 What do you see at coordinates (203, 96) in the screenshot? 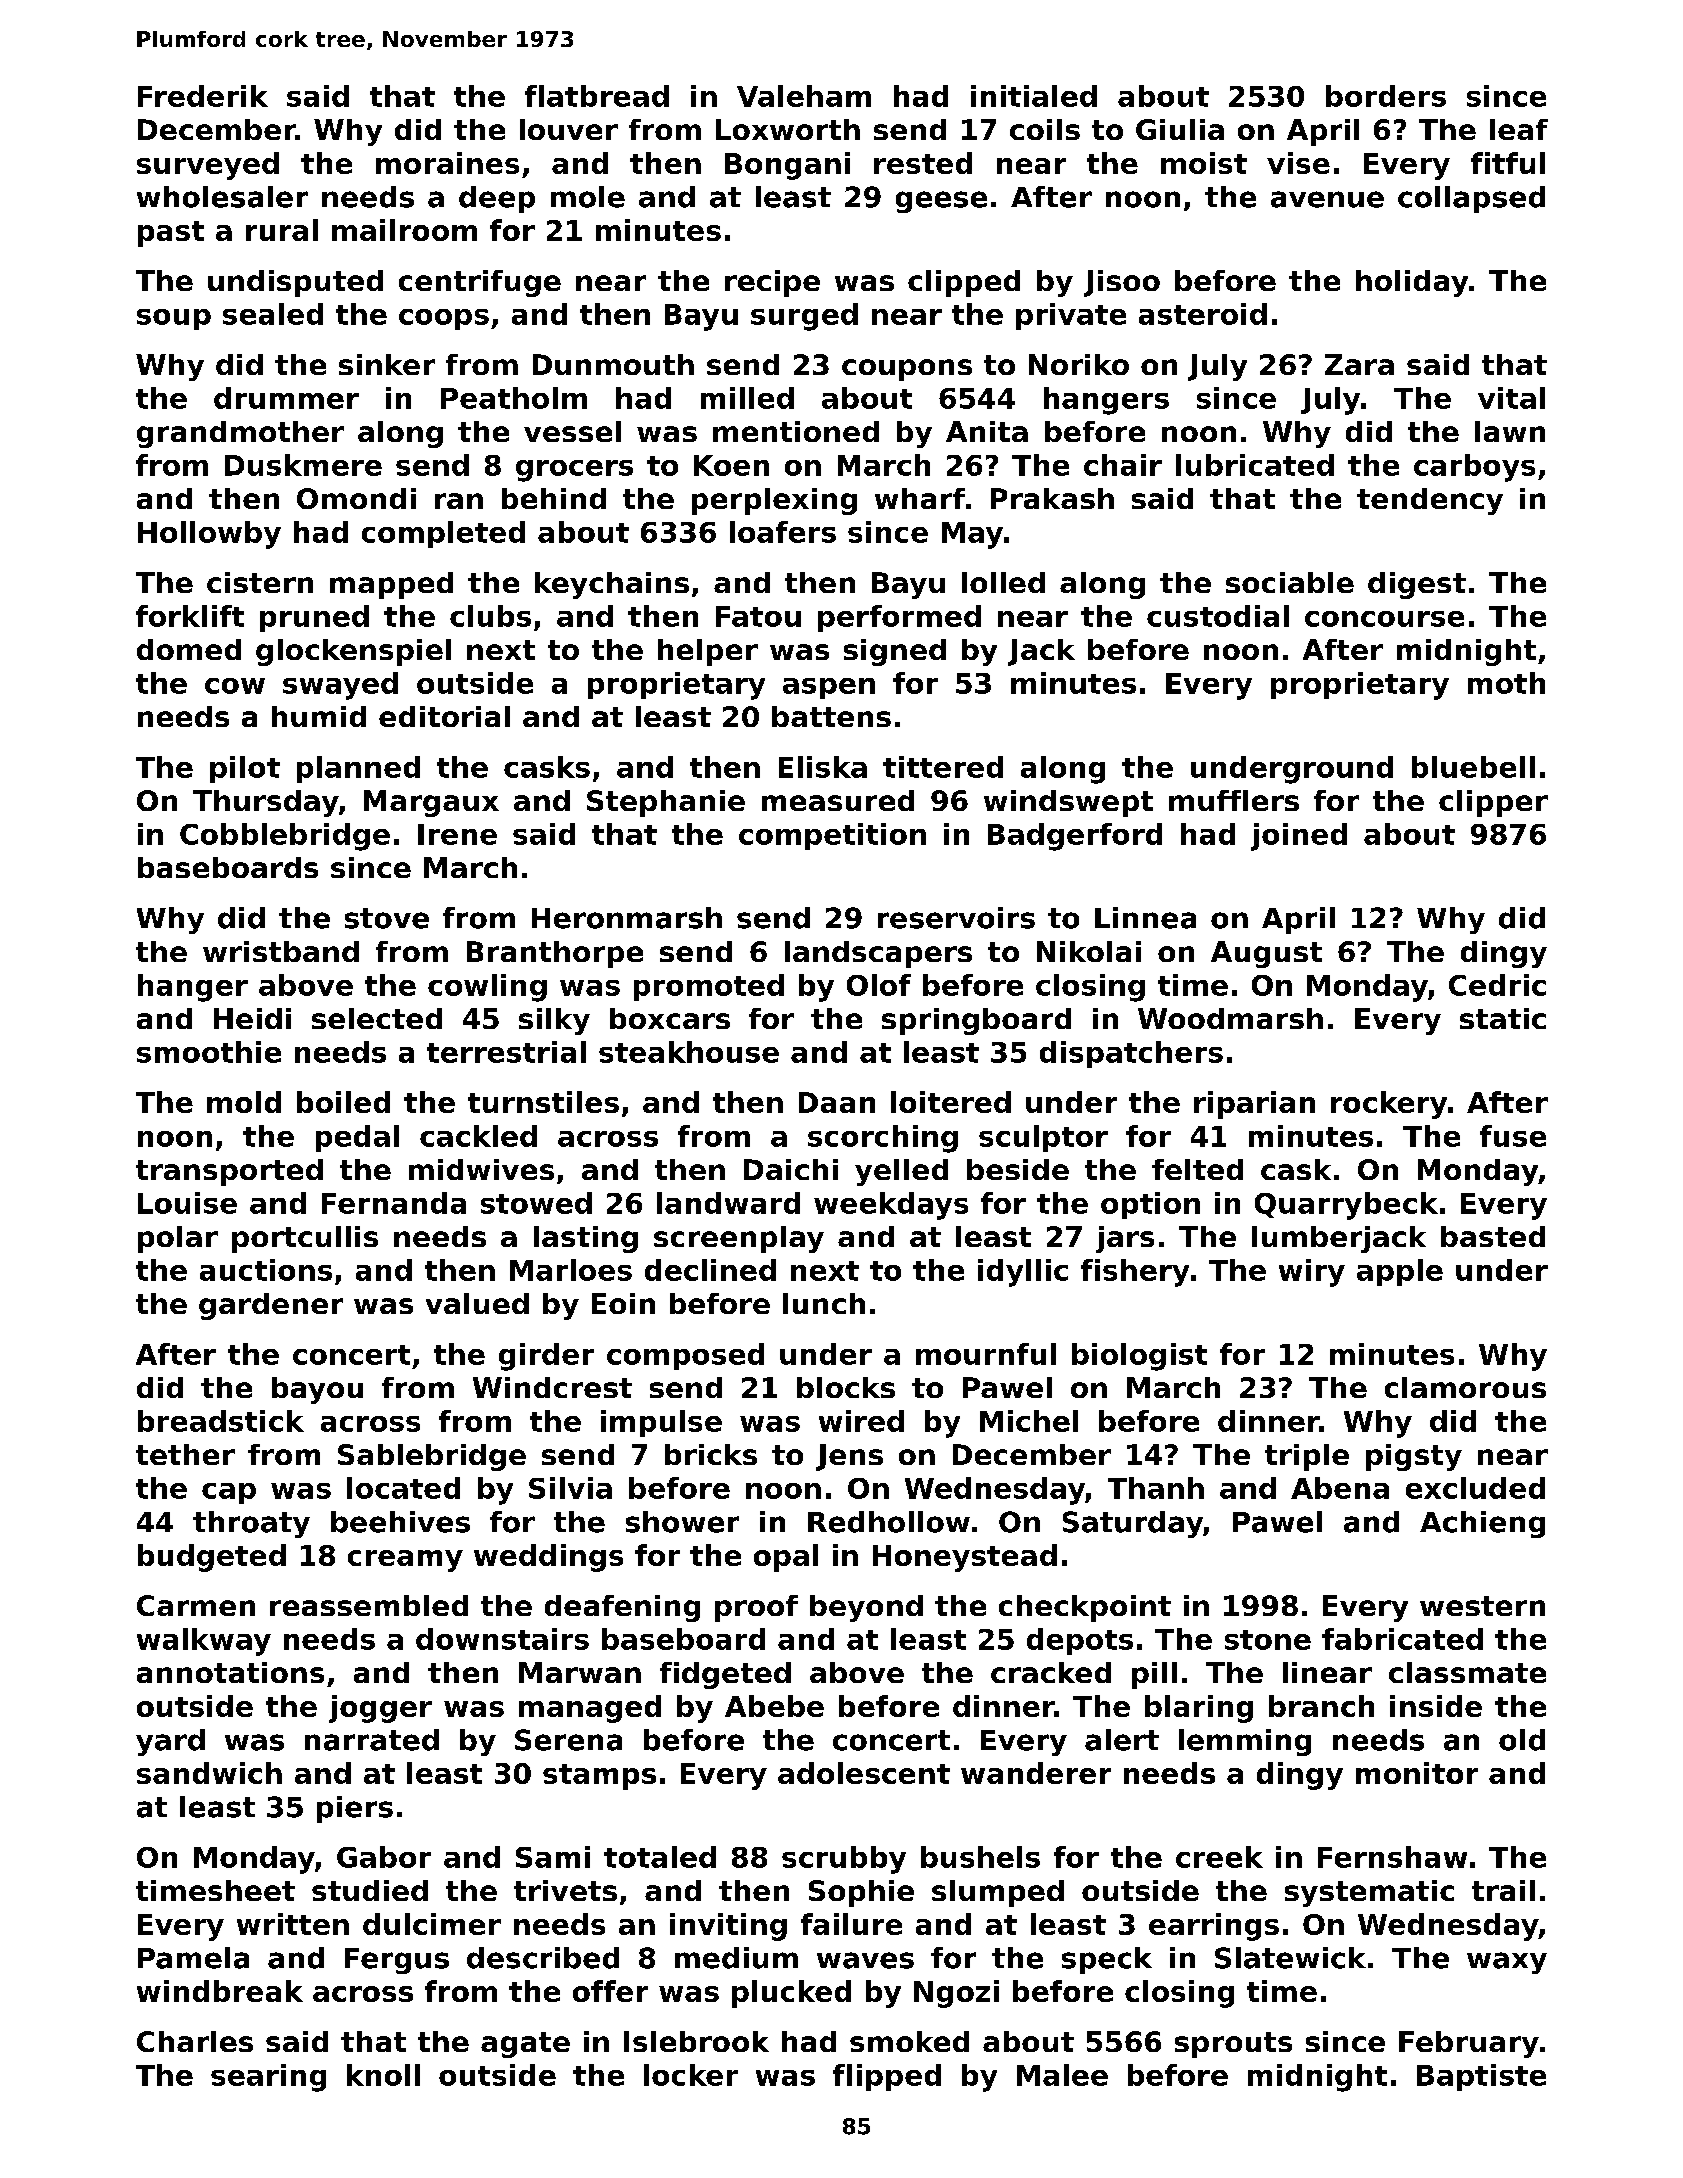
I see `Frederik` at bounding box center [203, 96].
